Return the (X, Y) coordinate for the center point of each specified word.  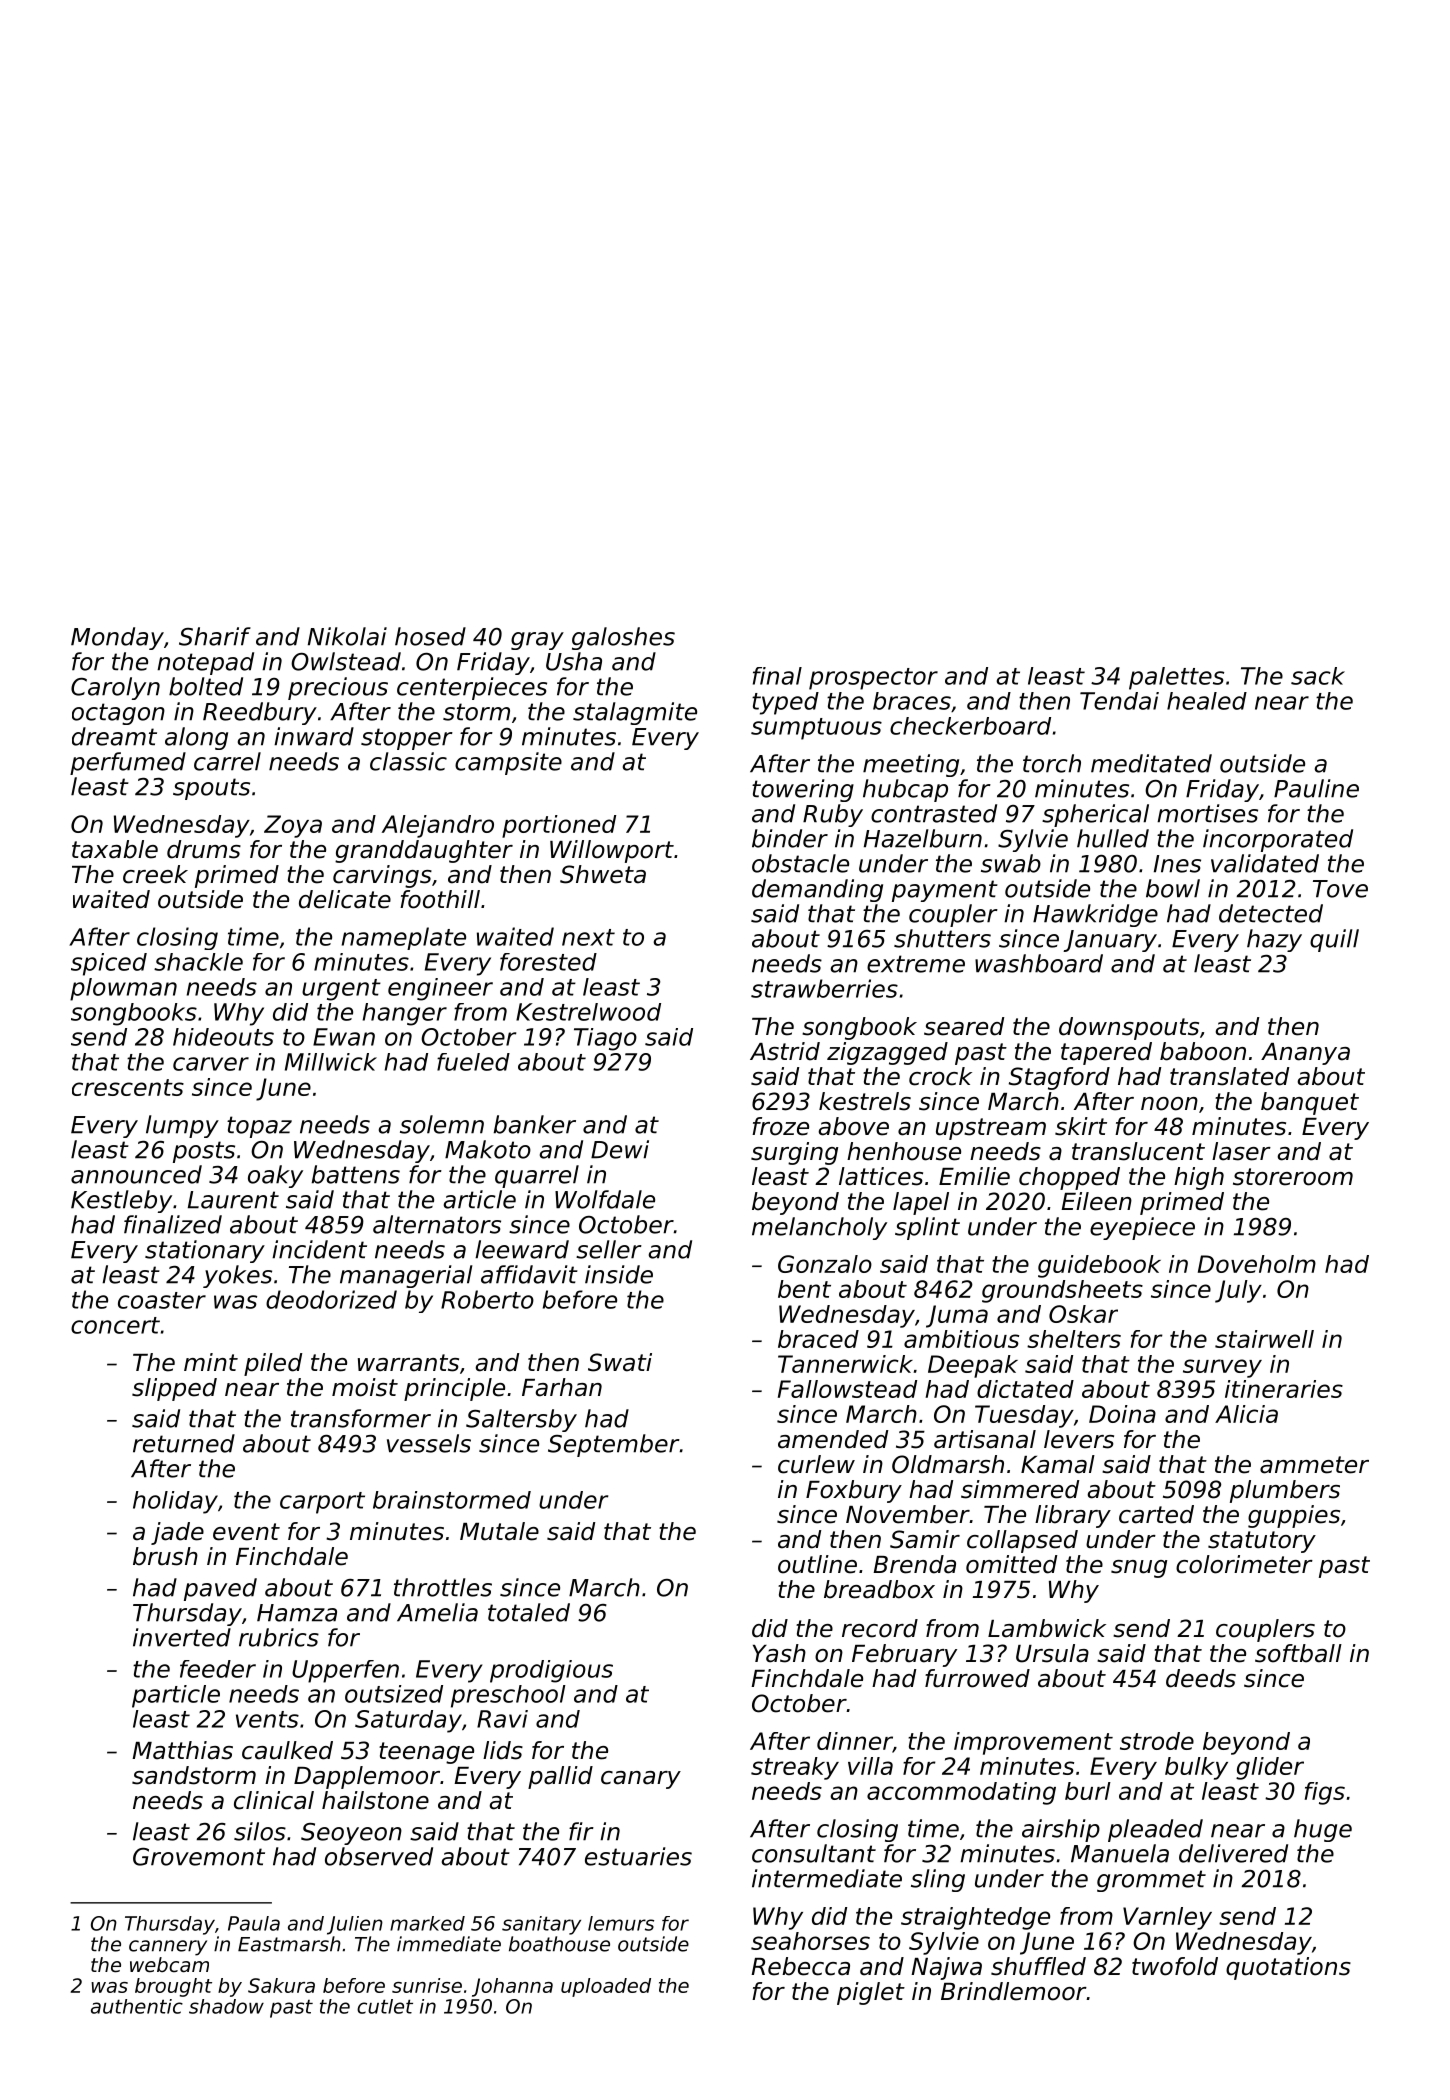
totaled (529, 1612)
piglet (871, 1993)
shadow (226, 2006)
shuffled (1038, 1966)
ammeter (1314, 1465)
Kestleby (121, 1201)
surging (794, 1153)
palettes (1176, 678)
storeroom (1293, 1177)
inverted (182, 1637)
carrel (227, 761)
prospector (873, 679)
